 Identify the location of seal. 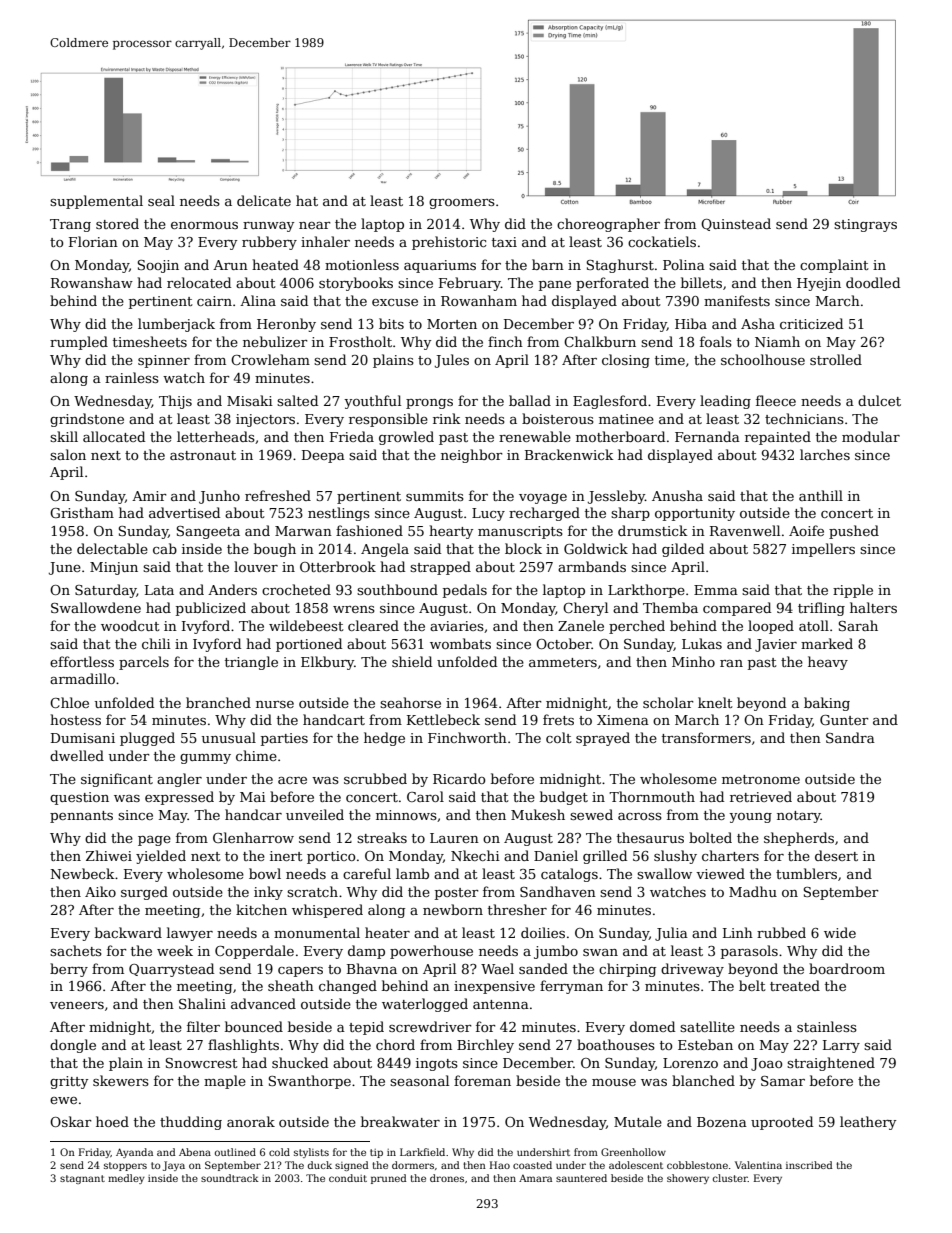
(161, 200).
